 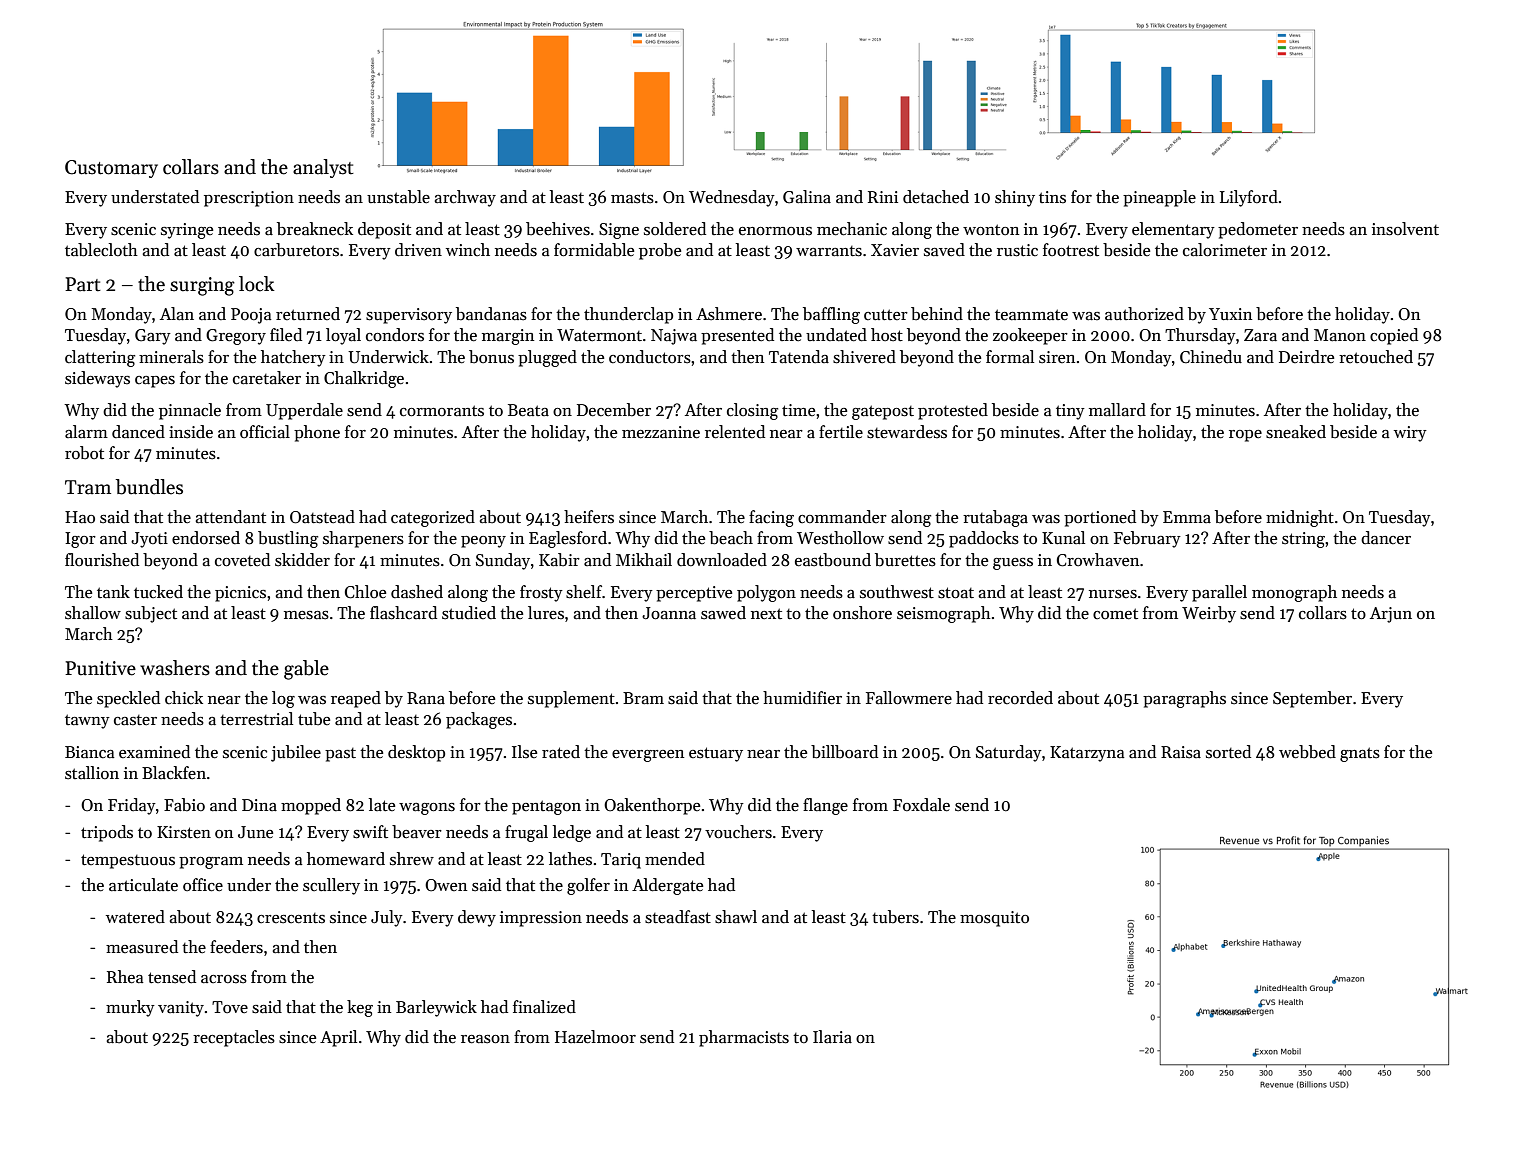 What do you see at coordinates (1258, 230) in the screenshot?
I see `pedometer` at bounding box center [1258, 230].
